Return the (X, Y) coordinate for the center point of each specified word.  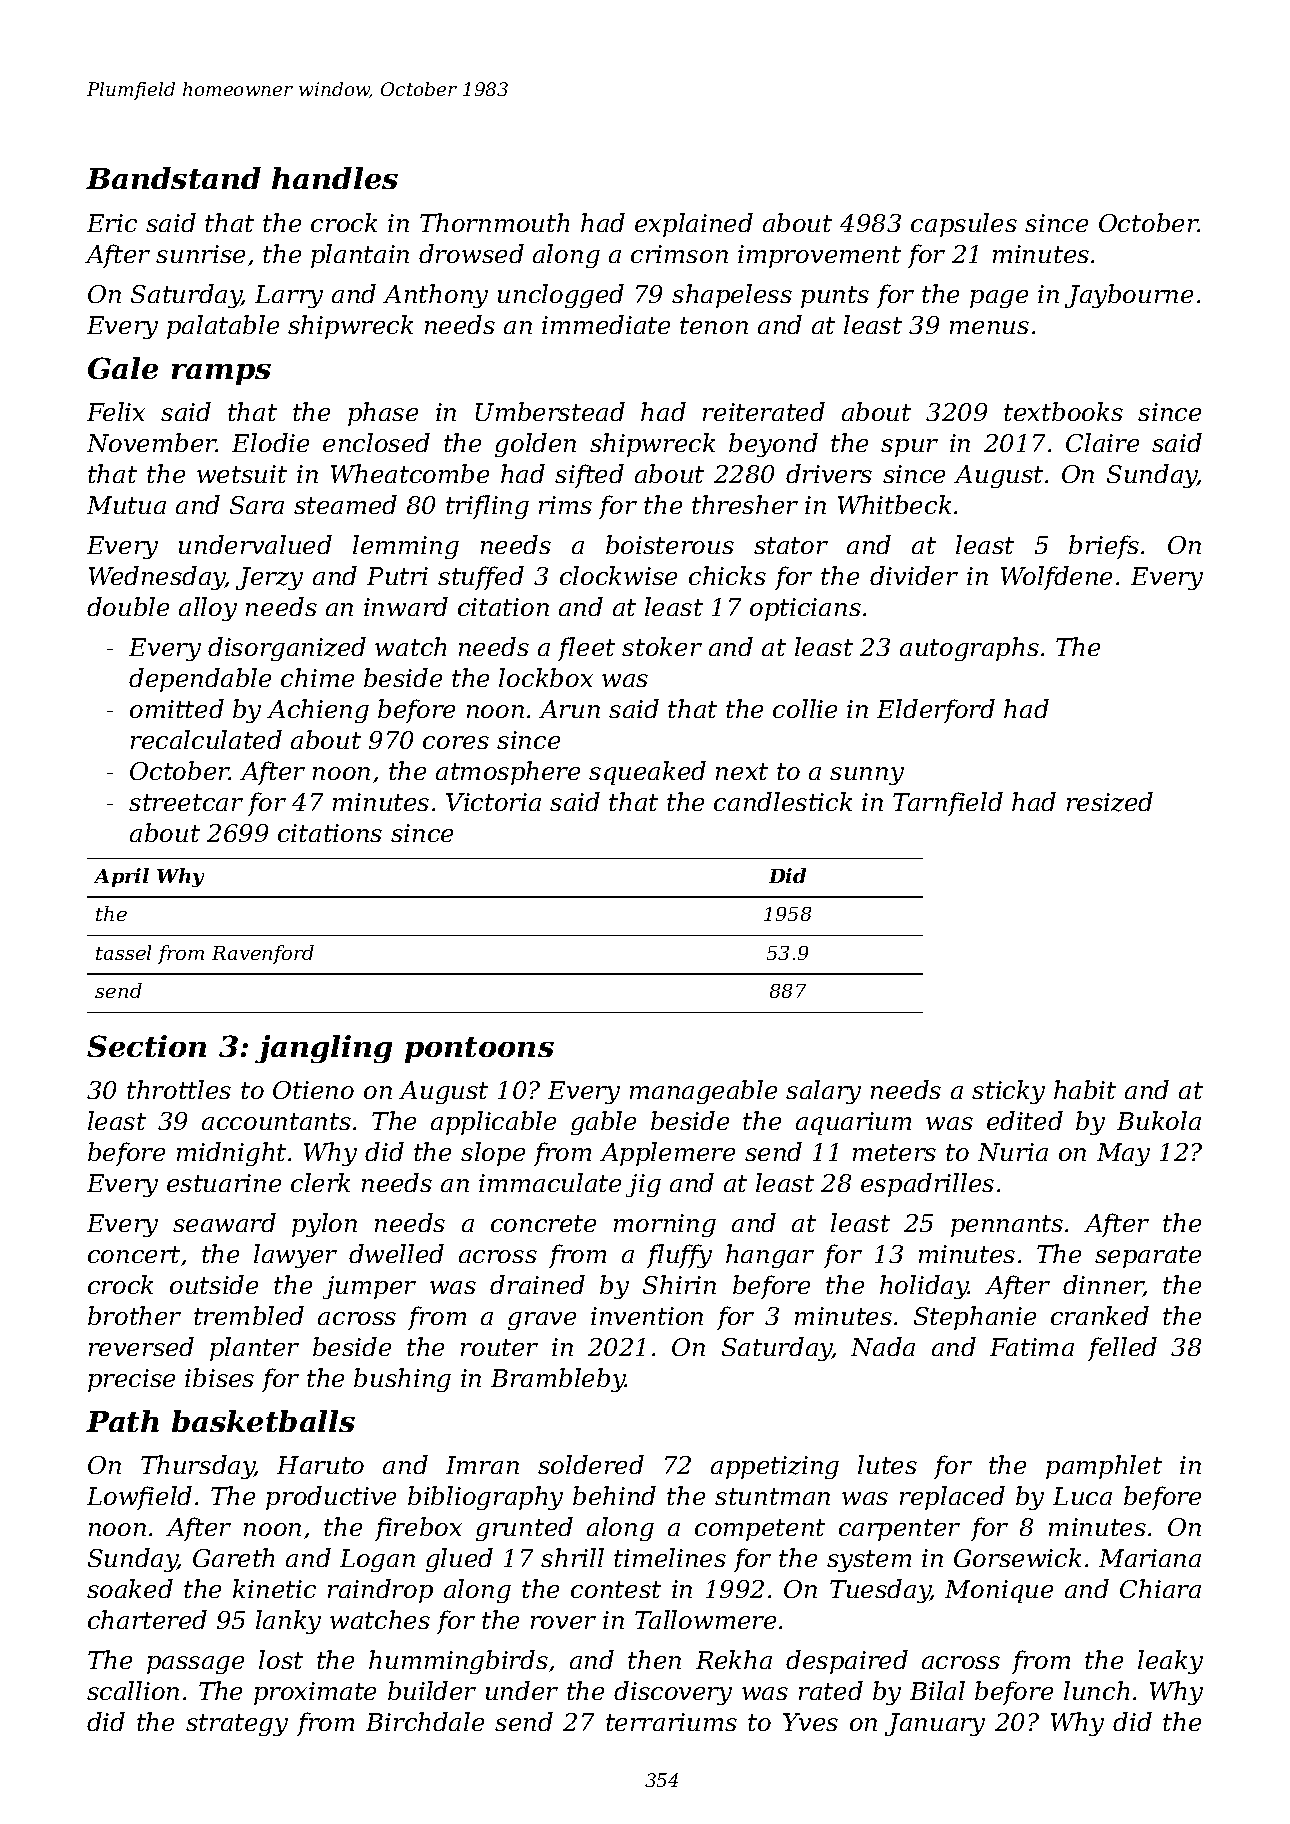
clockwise (618, 575)
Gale (123, 368)
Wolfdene (1056, 578)
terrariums (671, 1722)
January (935, 1724)
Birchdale (425, 1721)
